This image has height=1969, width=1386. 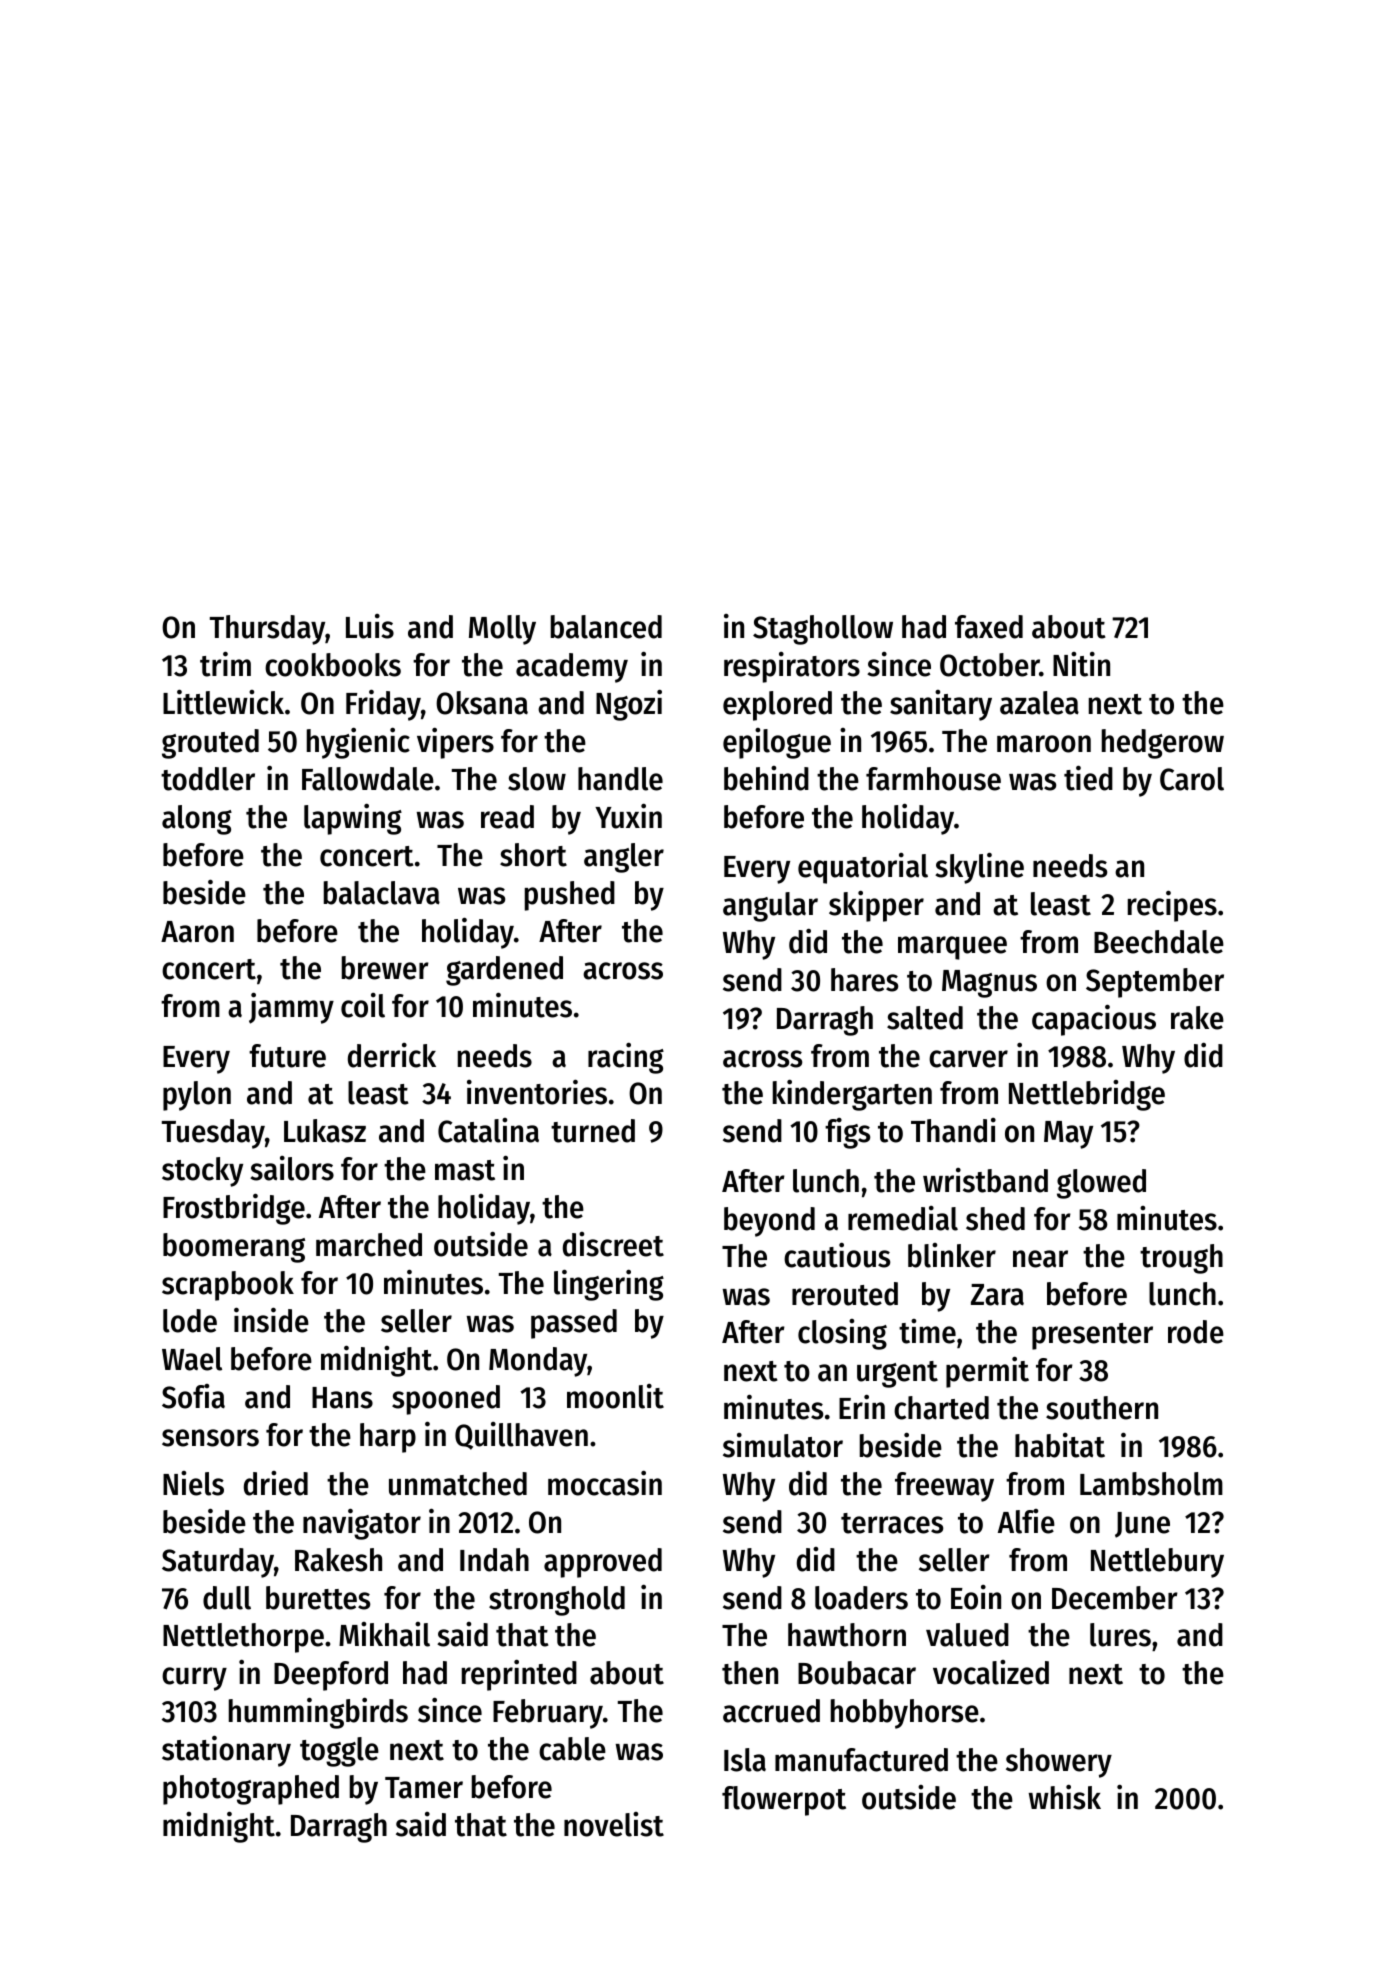 I want to click on loaders, so click(x=861, y=1598).
